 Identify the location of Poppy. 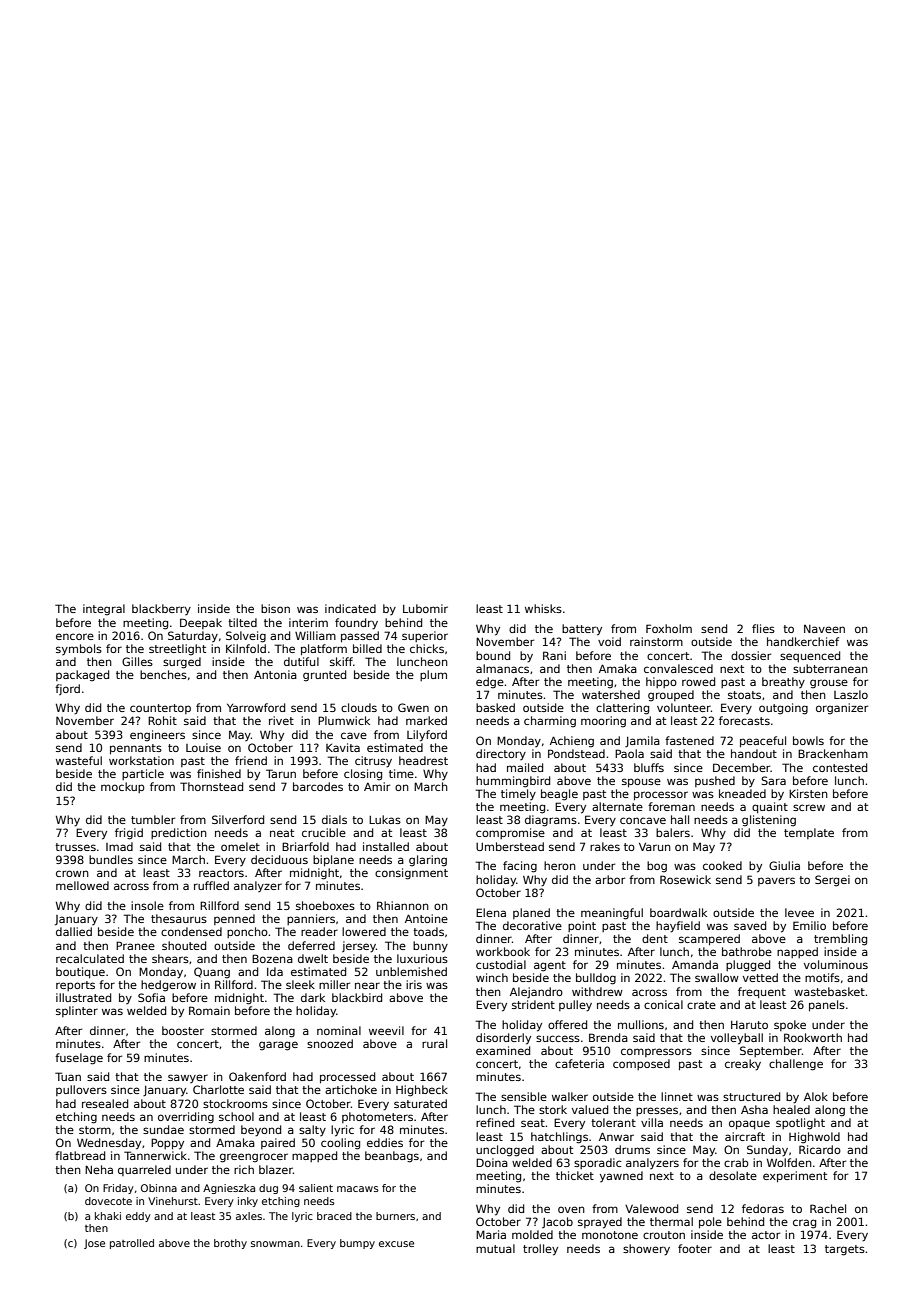
(167, 1144).
